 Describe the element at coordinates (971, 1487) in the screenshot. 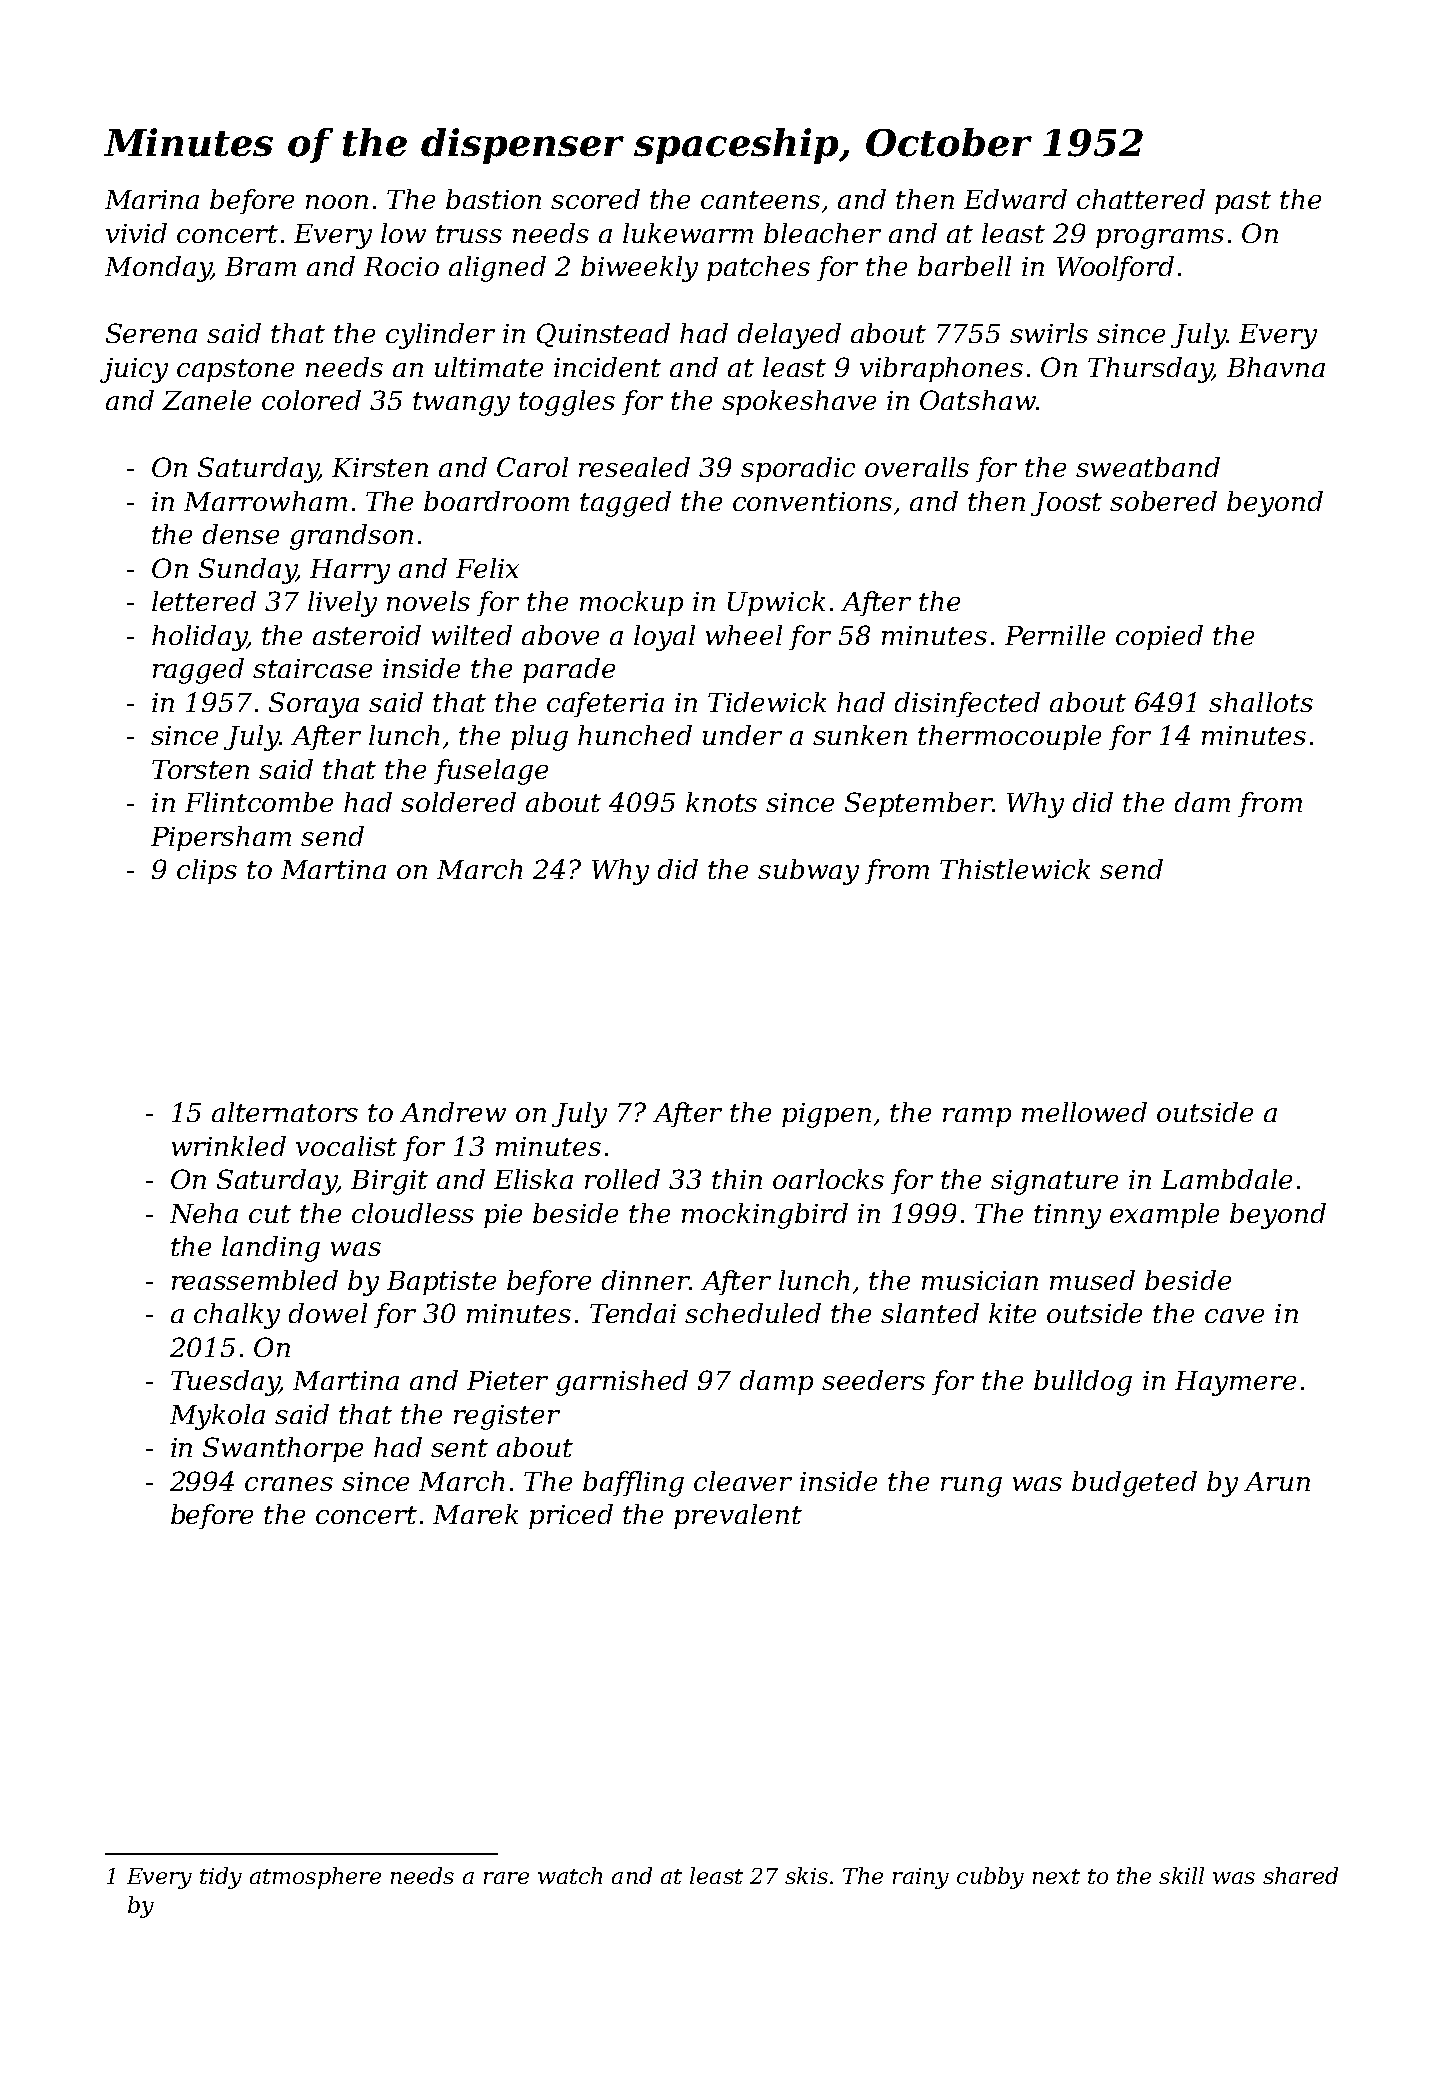

I see `rung` at that location.
